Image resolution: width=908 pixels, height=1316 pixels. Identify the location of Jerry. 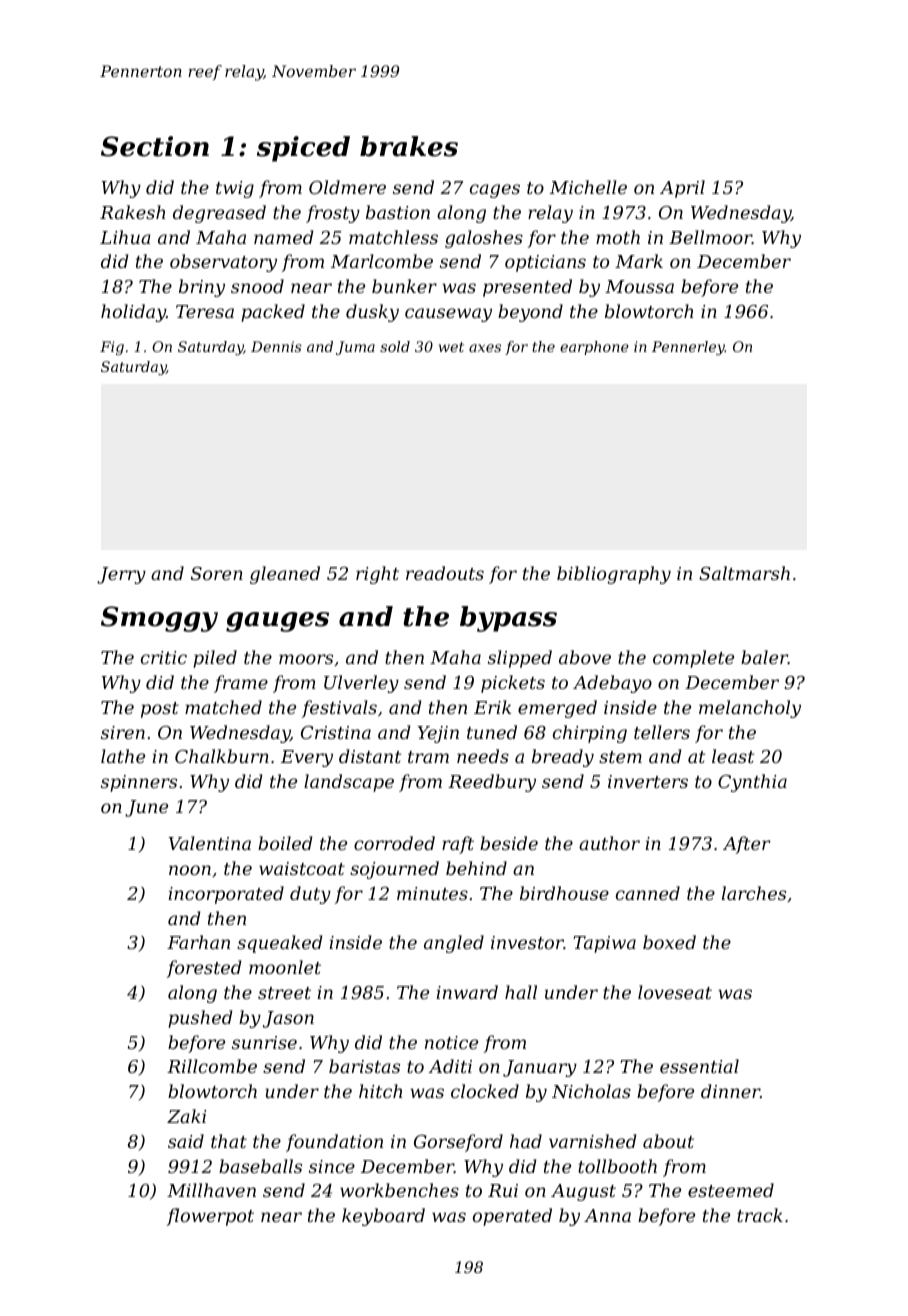
(121, 575).
